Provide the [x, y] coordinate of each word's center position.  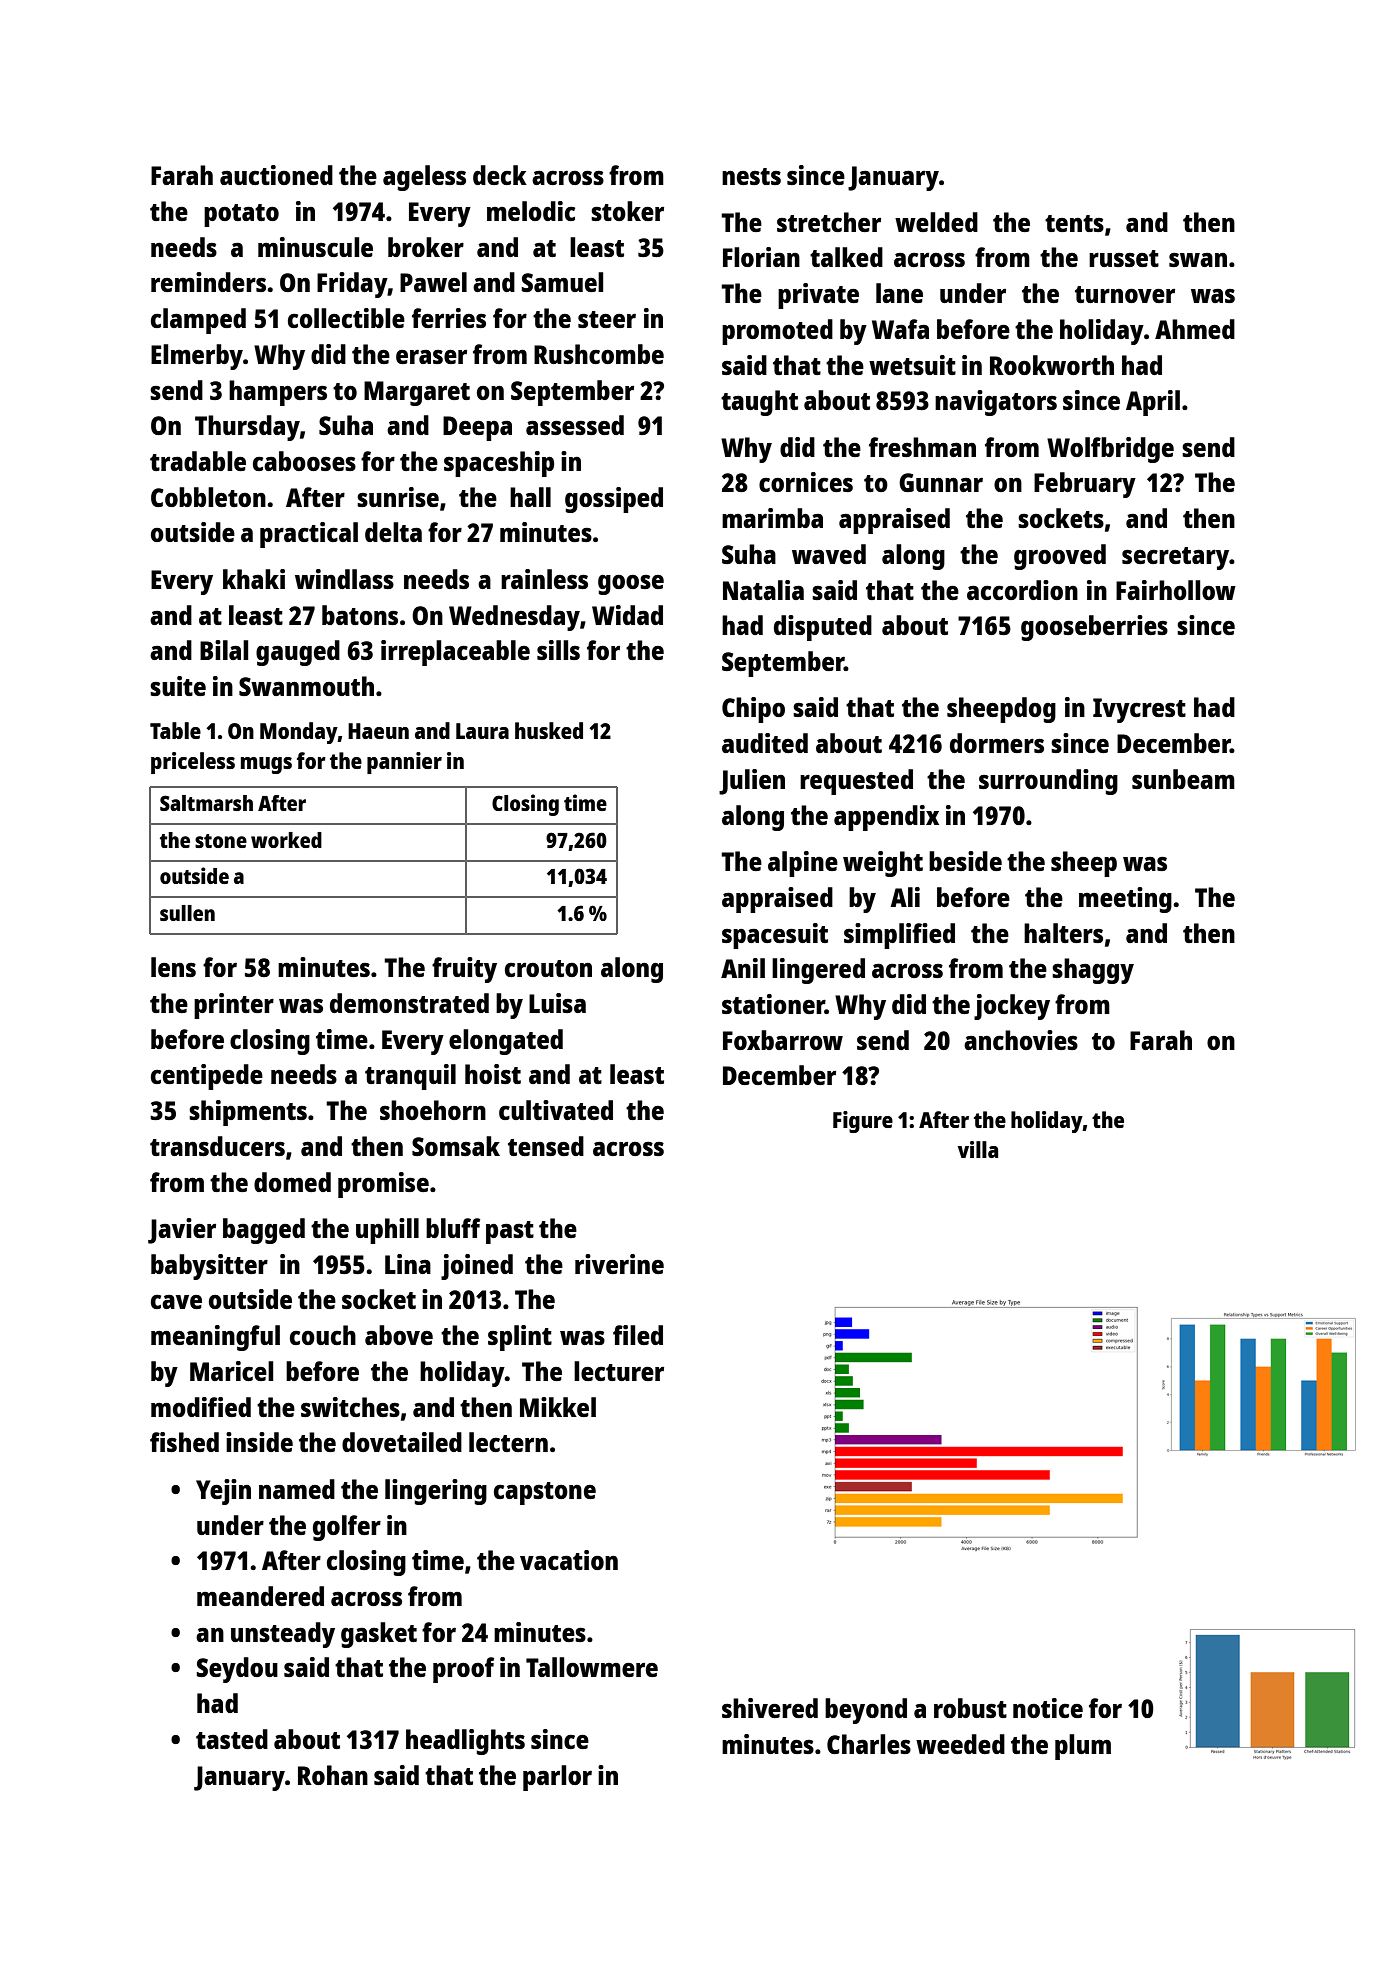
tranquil [410, 1077]
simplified [899, 936]
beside [965, 861]
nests [751, 176]
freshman [922, 447]
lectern [508, 1442]
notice [1048, 1708]
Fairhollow [1176, 590]
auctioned [276, 175]
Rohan [333, 1775]
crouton [548, 968]
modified [201, 1407]
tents [1074, 223]
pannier [404, 763]
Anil [743, 968]
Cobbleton [208, 497]
